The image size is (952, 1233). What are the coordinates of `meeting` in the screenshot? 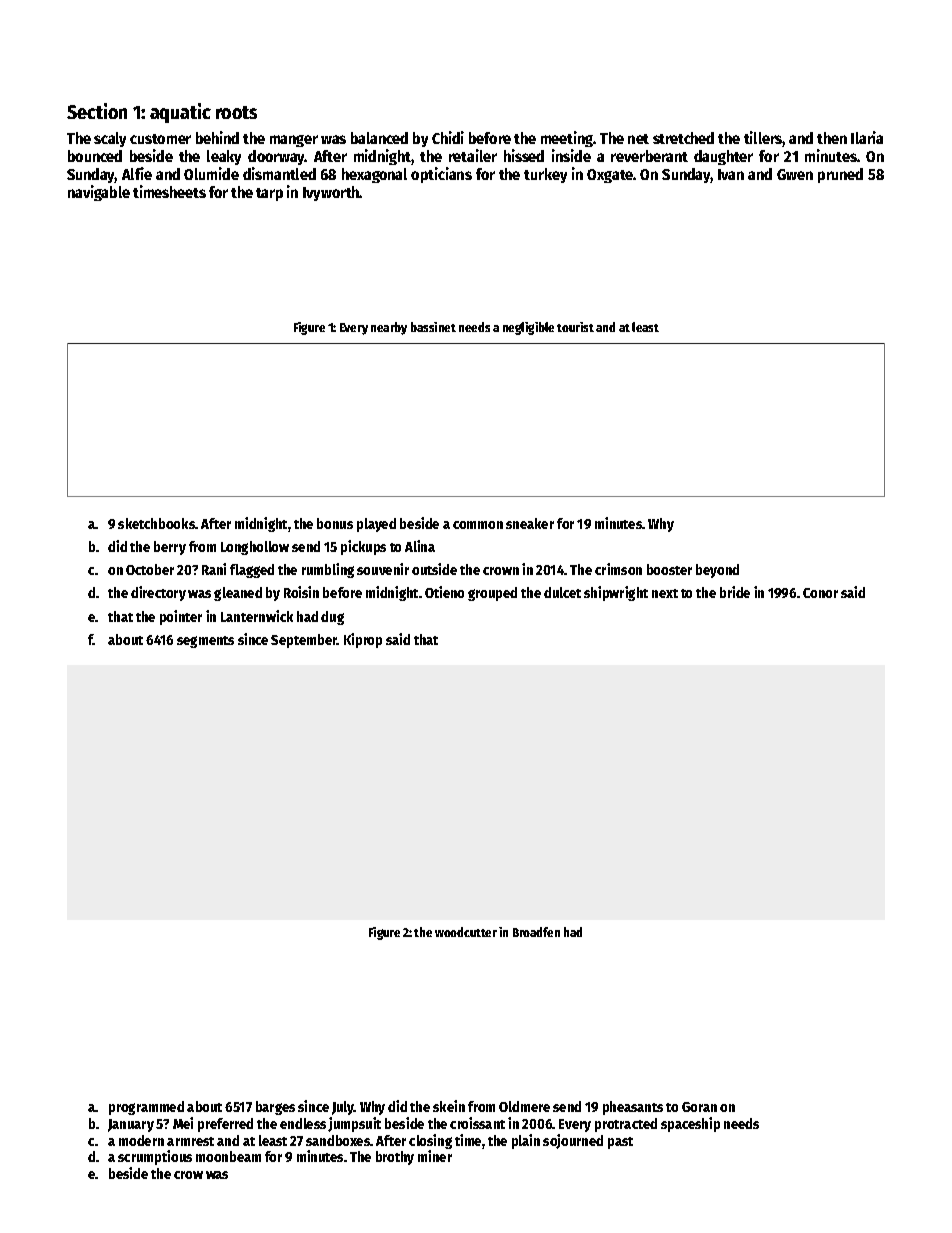 It's located at (567, 139).
